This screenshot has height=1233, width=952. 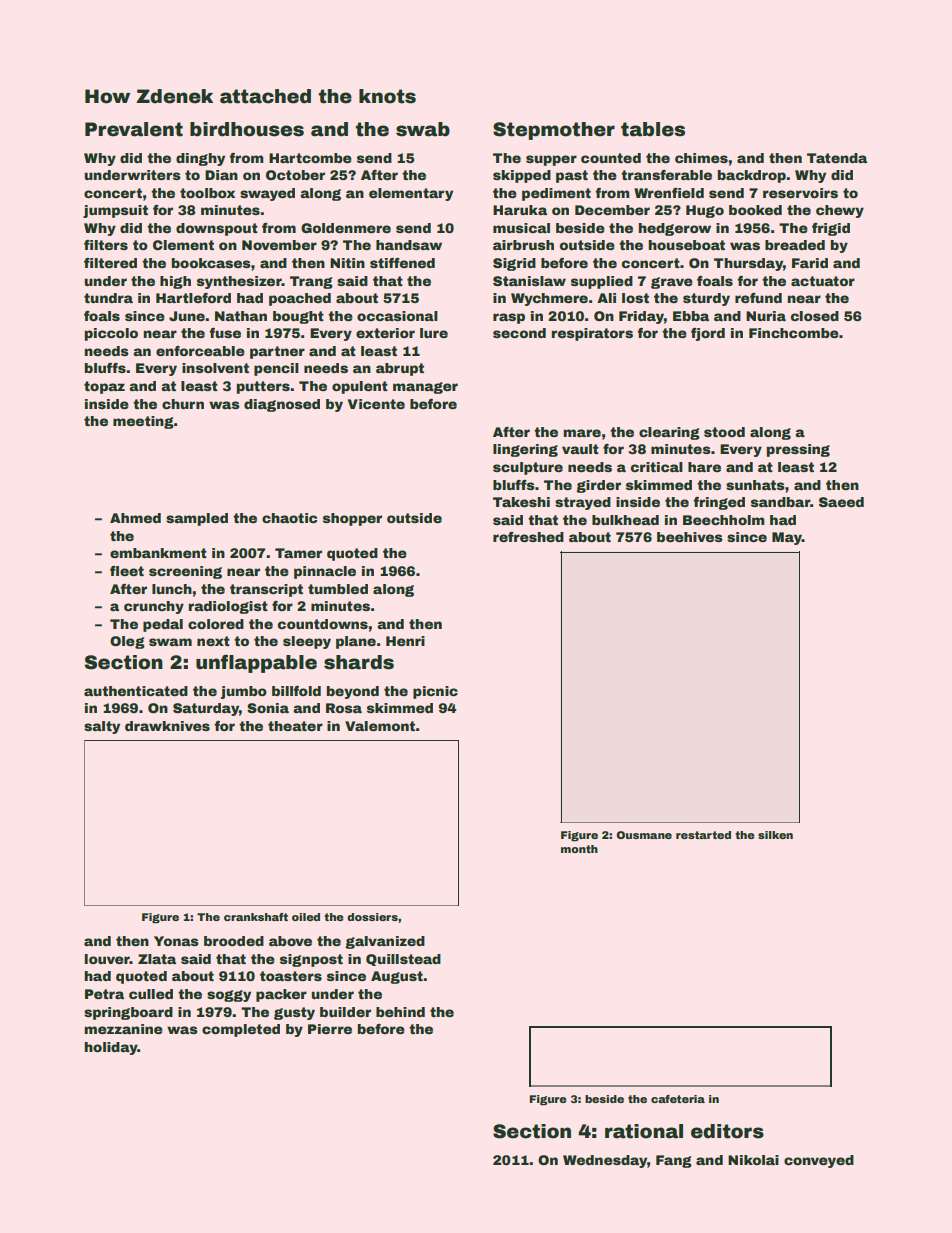 What do you see at coordinates (554, 131) in the screenshot?
I see `Stepmother` at bounding box center [554, 131].
